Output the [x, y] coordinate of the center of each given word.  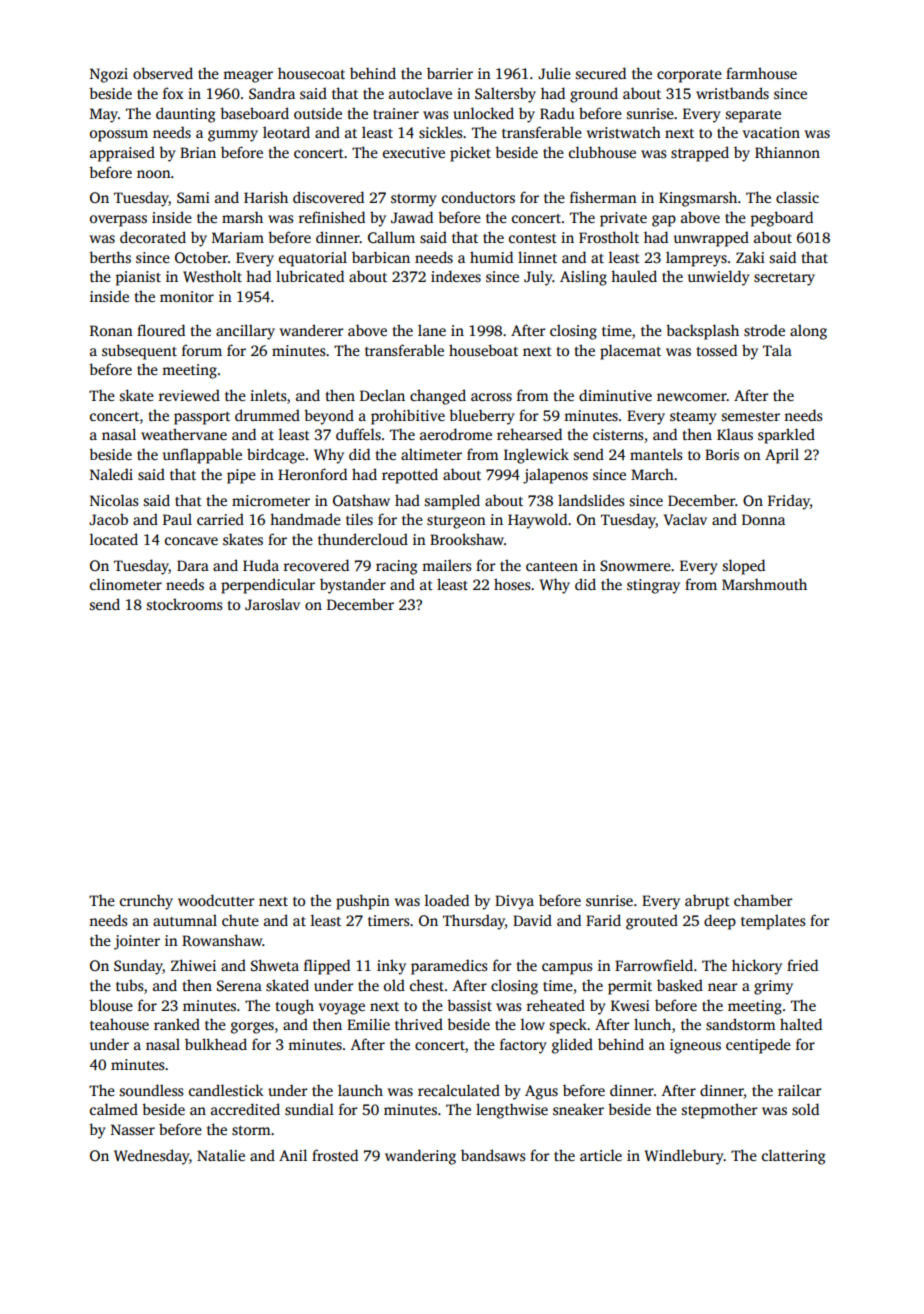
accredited [245, 1109]
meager [248, 77]
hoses [512, 584]
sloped [744, 567]
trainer [396, 113]
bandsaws [493, 1155]
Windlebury [684, 1157]
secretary [784, 279]
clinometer [126, 584]
